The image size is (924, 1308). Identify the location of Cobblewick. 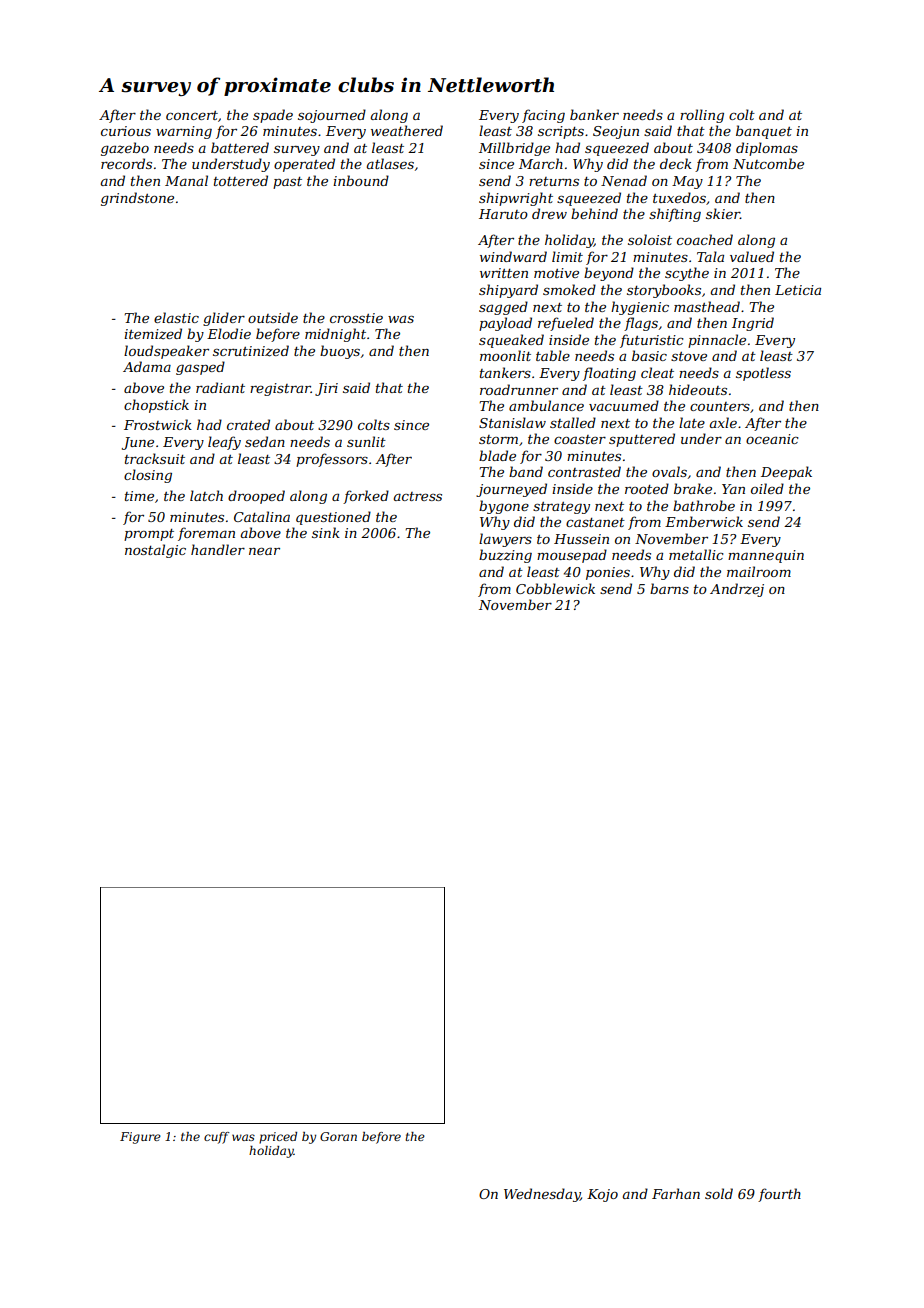
(555, 588).
